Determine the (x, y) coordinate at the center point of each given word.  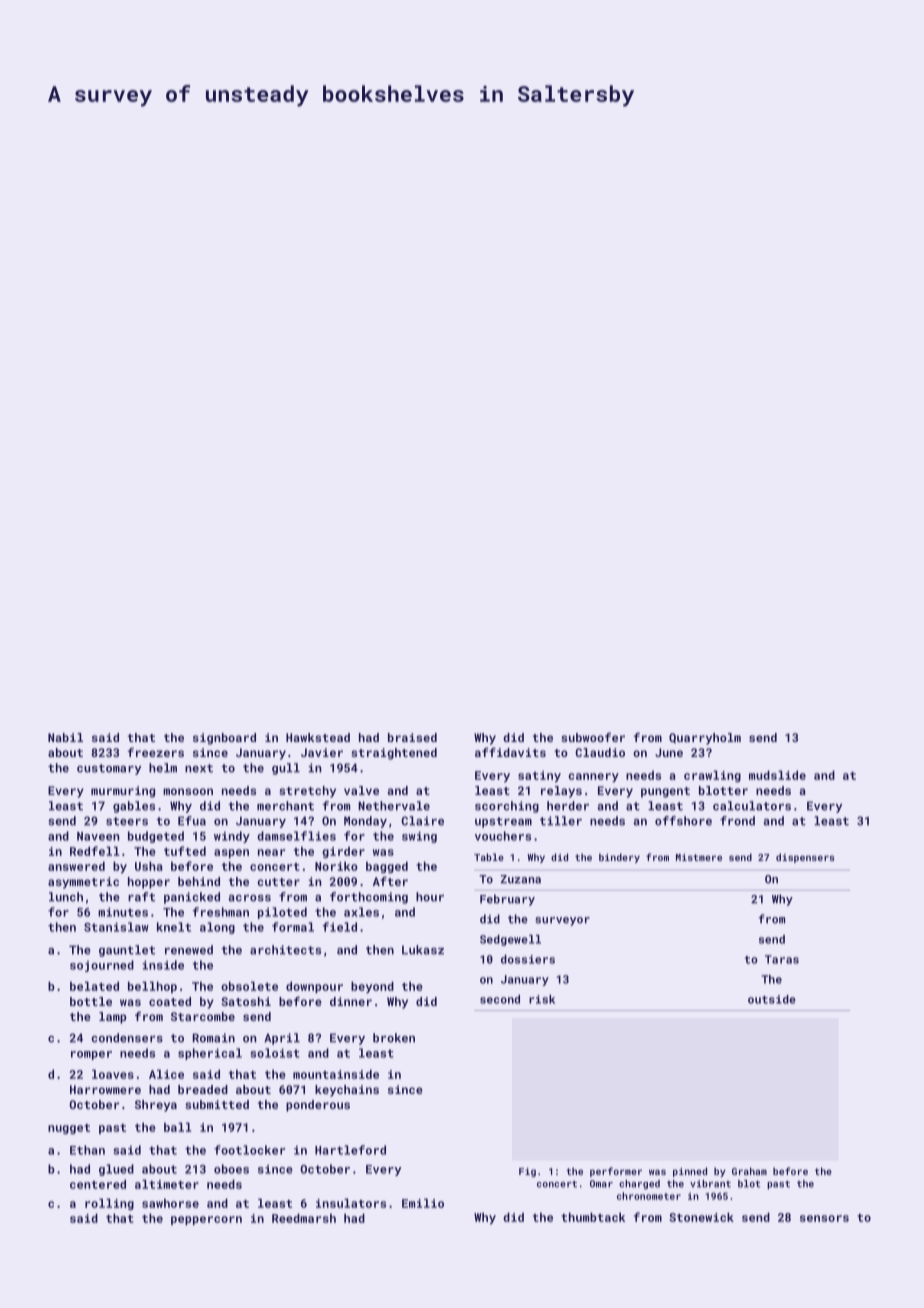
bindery (619, 858)
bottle (91, 1001)
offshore (683, 821)
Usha (149, 866)
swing (419, 837)
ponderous (318, 1106)
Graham (749, 1171)
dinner (351, 1001)
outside (772, 999)
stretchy (307, 792)
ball (177, 1127)
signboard (224, 739)
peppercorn (206, 1220)
